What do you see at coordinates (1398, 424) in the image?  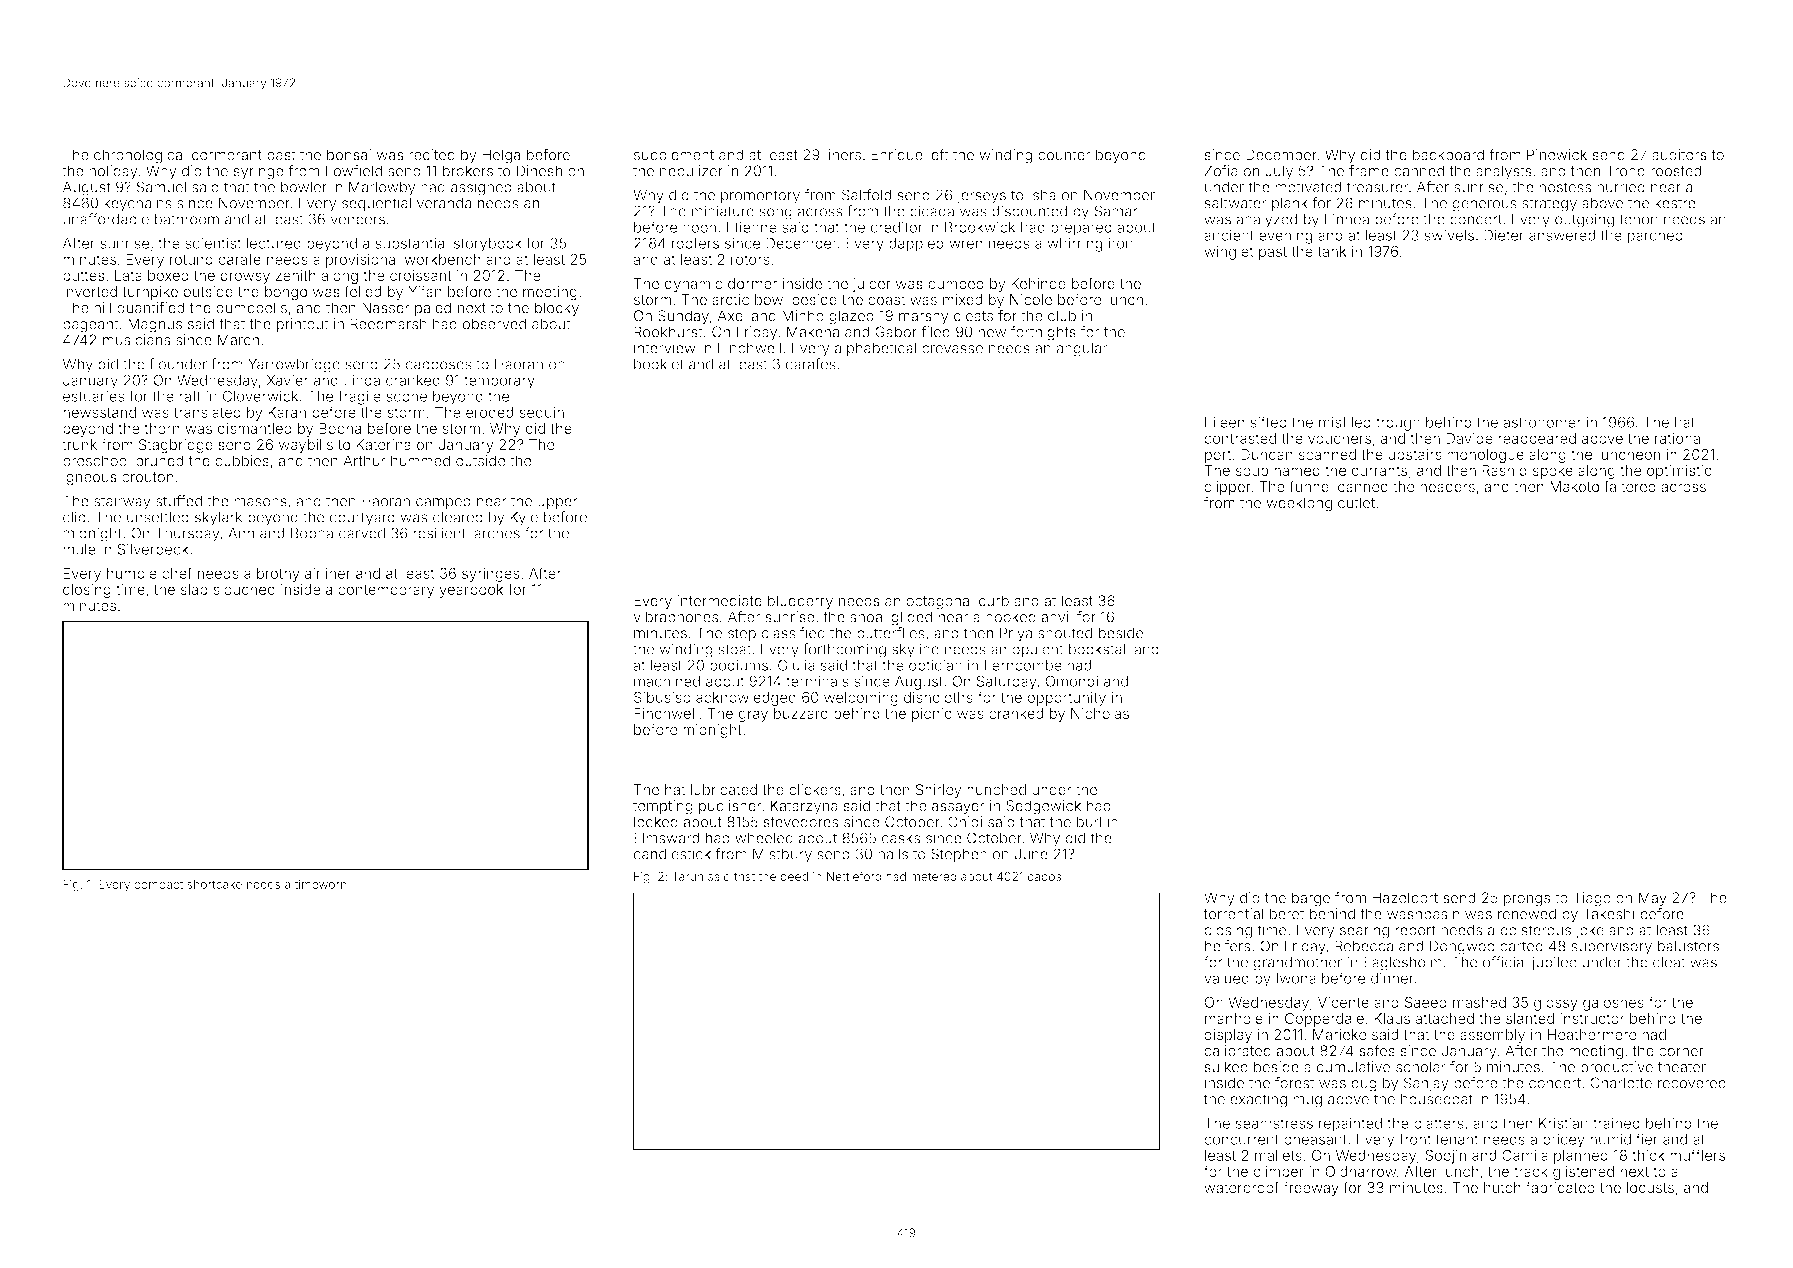 I see `trough` at bounding box center [1398, 424].
